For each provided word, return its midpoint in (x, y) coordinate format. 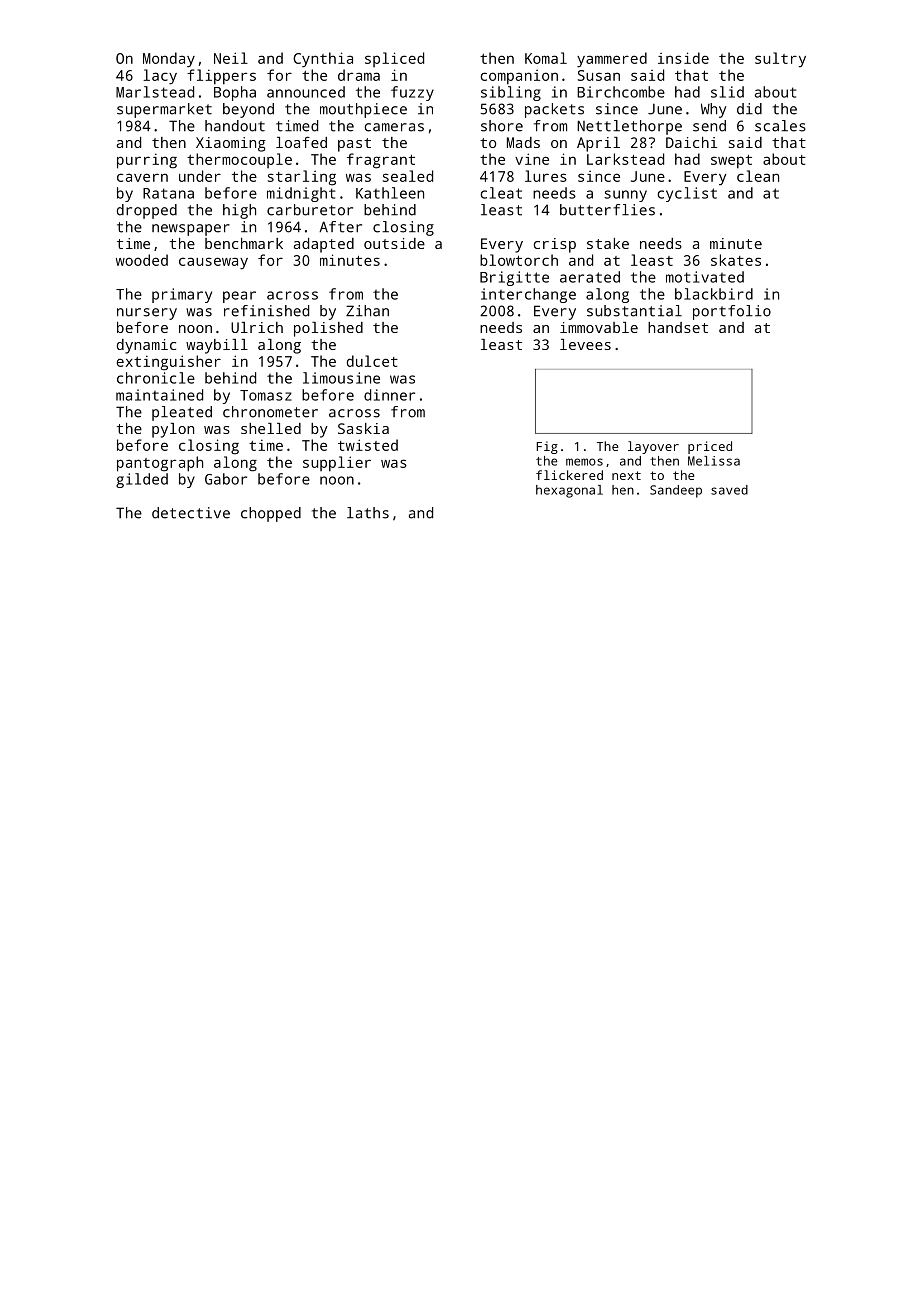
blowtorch (519, 260)
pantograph (160, 464)
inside (683, 58)
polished (328, 329)
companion (519, 77)
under (200, 176)
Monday (169, 60)
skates (736, 260)
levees (585, 344)
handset (678, 327)
